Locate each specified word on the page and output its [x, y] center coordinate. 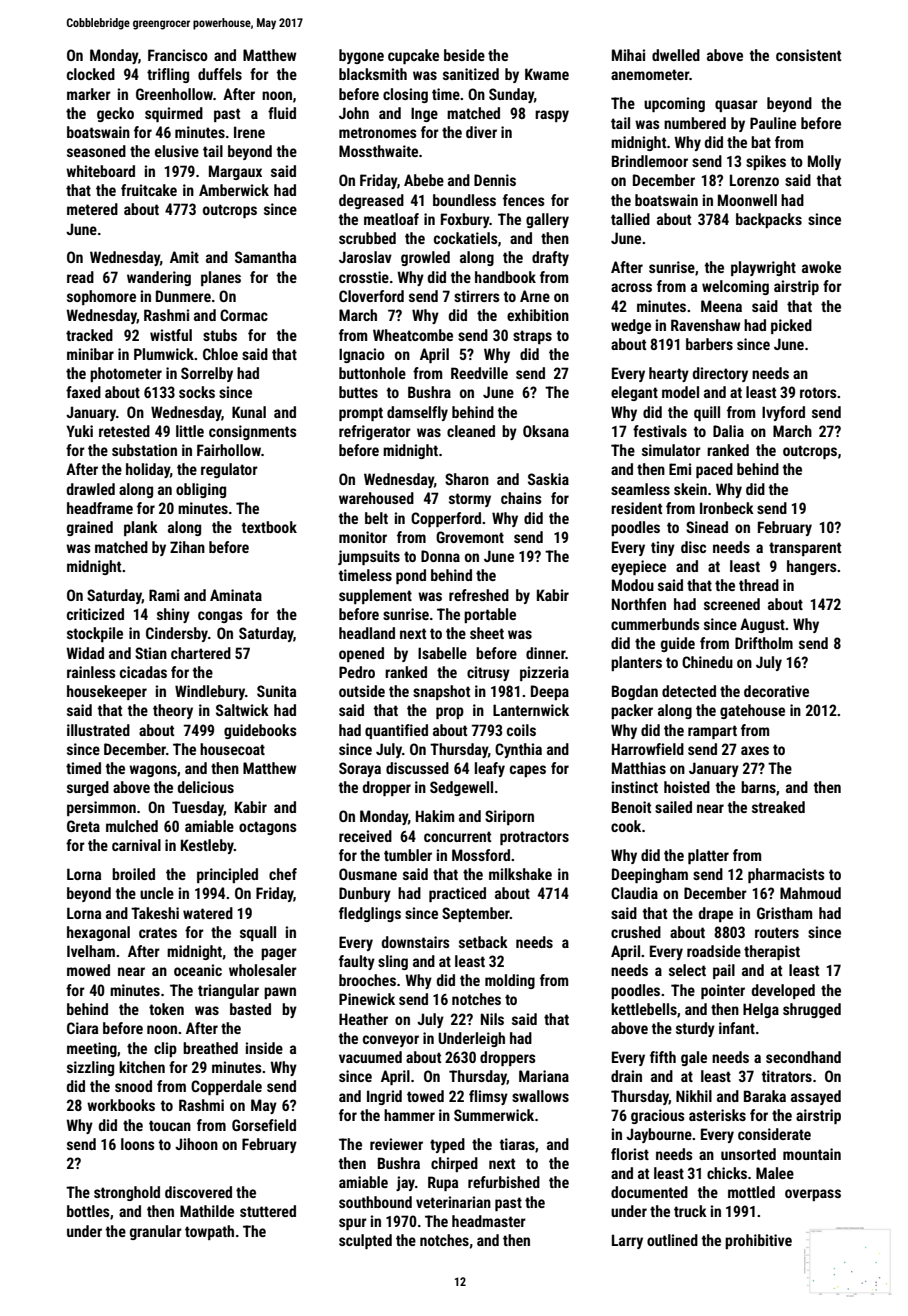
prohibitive [758, 1241]
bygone [361, 56]
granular [156, 1232]
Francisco [178, 55]
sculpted [365, 1241]
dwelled [676, 55]
